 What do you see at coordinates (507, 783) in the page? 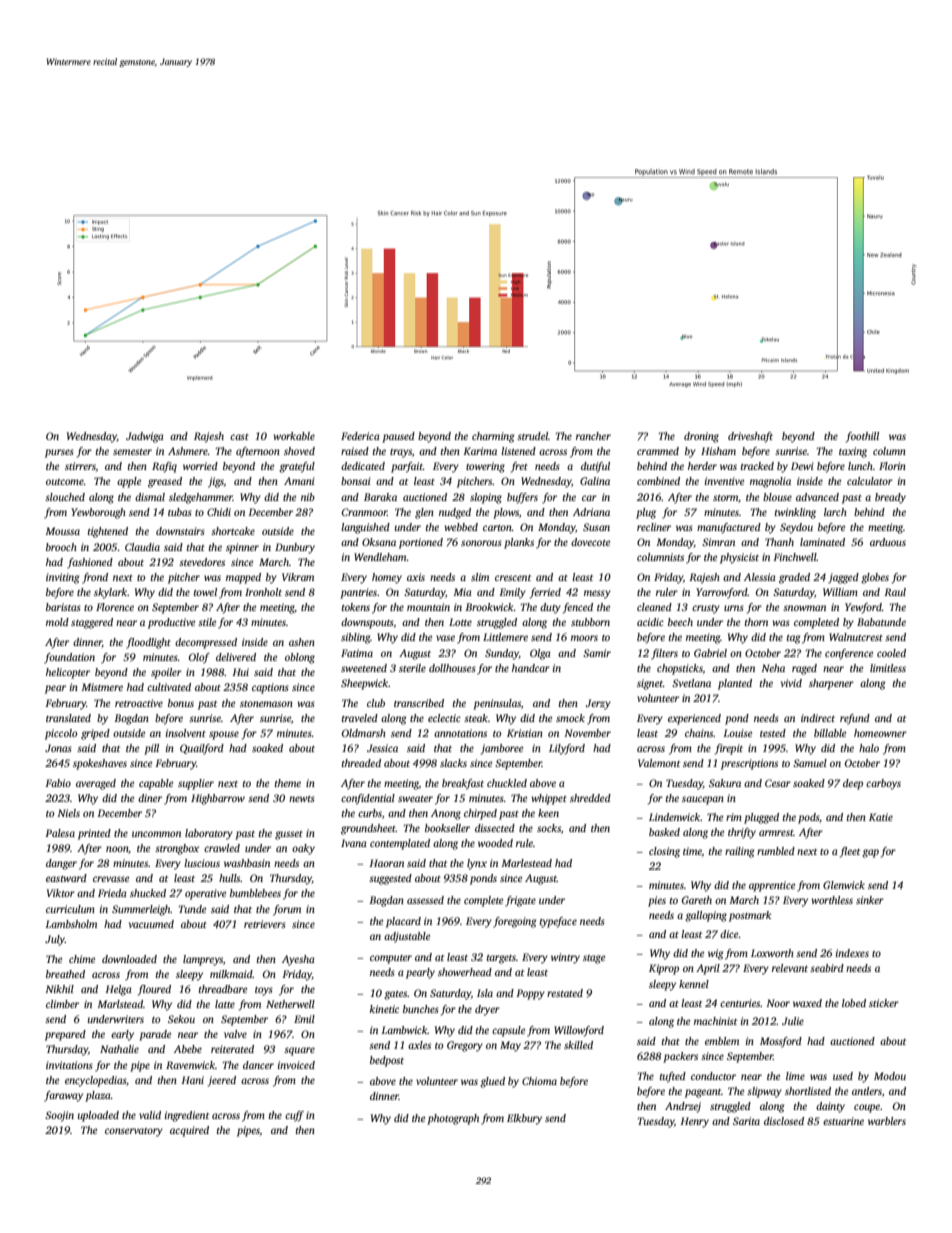
I see `chuckled` at bounding box center [507, 783].
